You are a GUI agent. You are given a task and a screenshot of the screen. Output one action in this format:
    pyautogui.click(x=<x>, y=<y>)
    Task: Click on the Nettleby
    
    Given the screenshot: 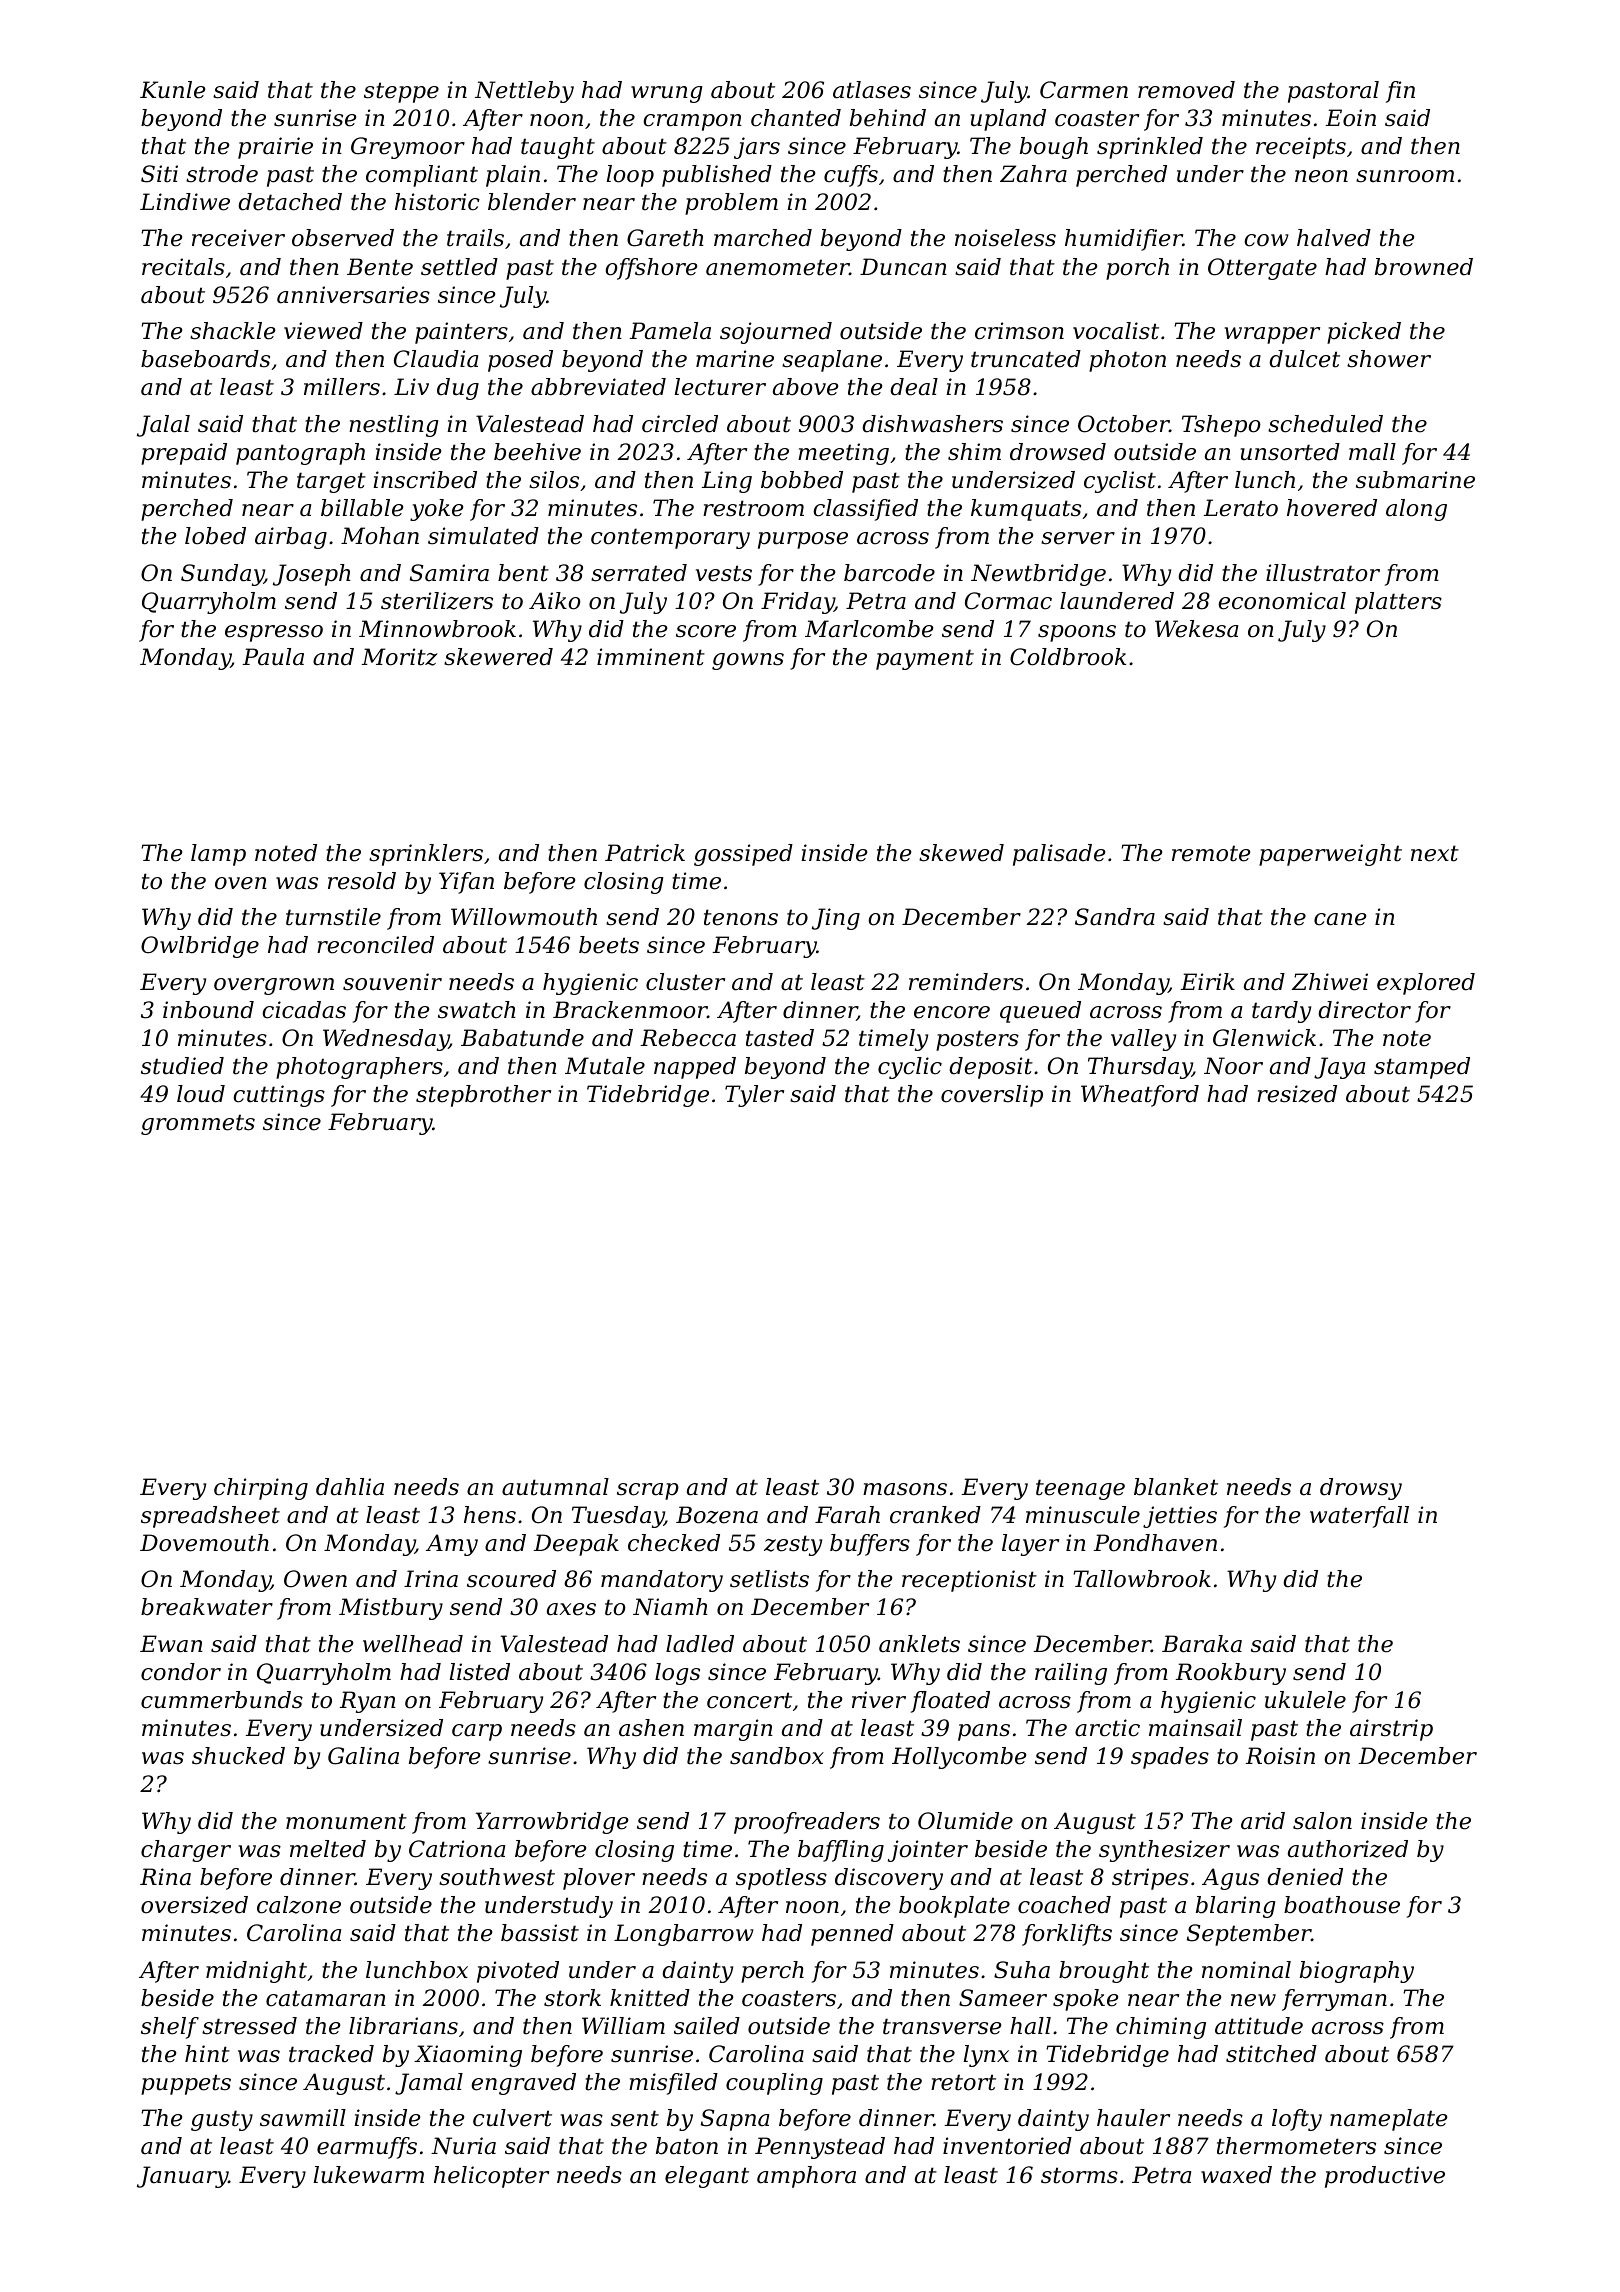 What is the action you would take?
    pyautogui.click(x=524, y=92)
